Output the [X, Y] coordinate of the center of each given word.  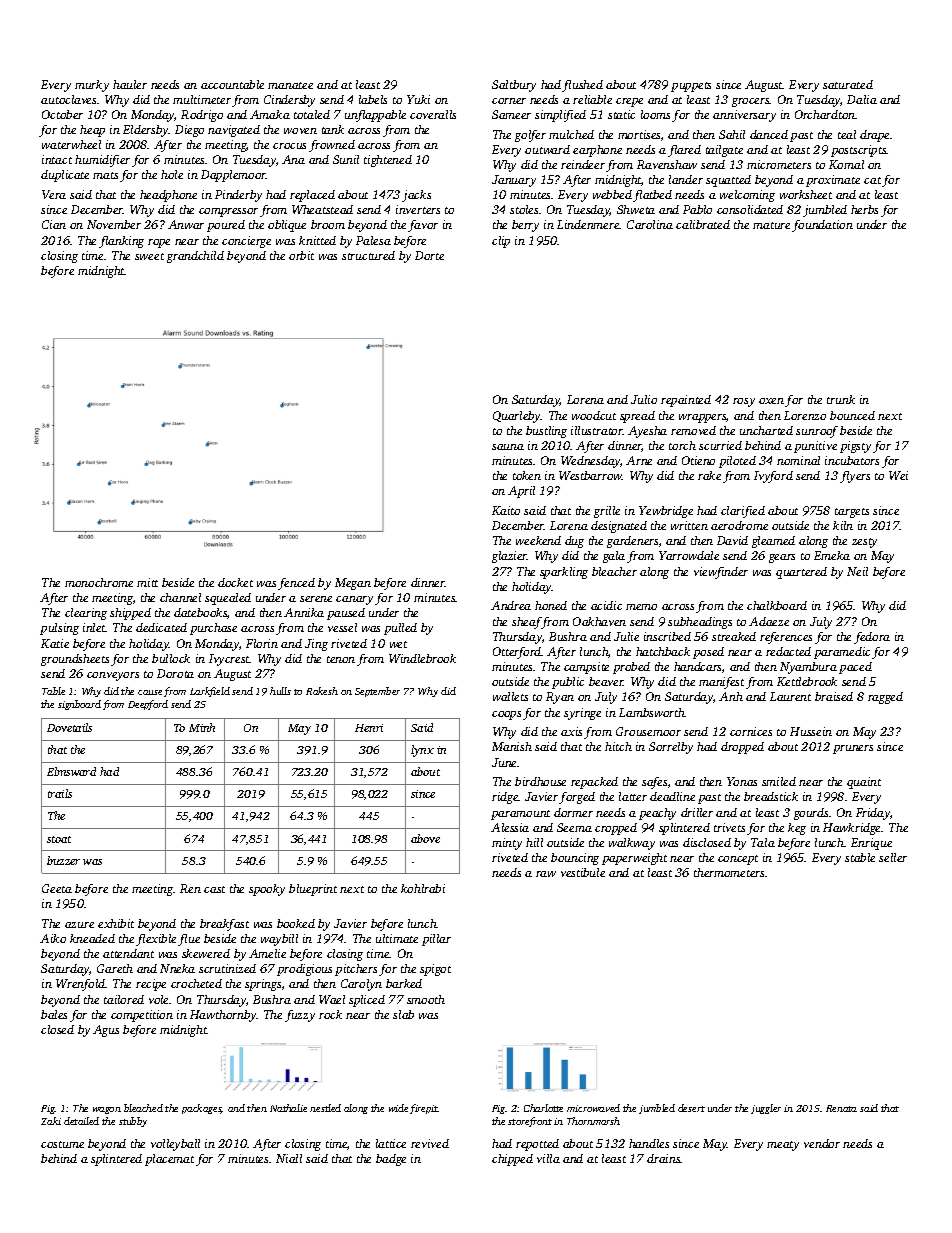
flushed [582, 86]
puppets [691, 87]
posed [708, 653]
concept [738, 860]
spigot [435, 970]
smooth [426, 999]
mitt [147, 582]
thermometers [729, 872]
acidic [606, 605]
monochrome [99, 582]
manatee [290, 85]
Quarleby [517, 417]
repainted [686, 401]
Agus [106, 1031]
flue [189, 940]
